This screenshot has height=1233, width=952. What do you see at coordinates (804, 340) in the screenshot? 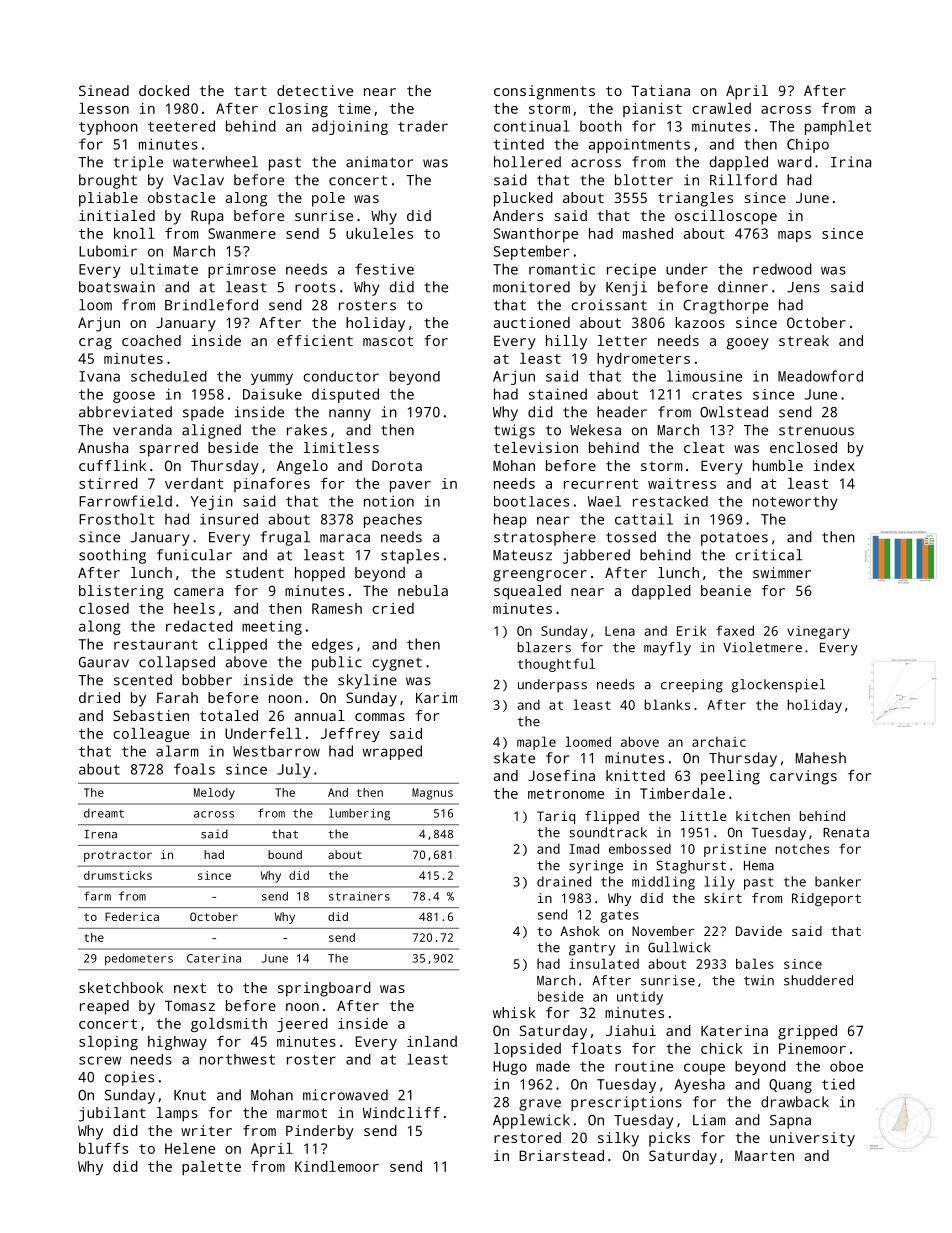
I see `streak` at bounding box center [804, 340].
